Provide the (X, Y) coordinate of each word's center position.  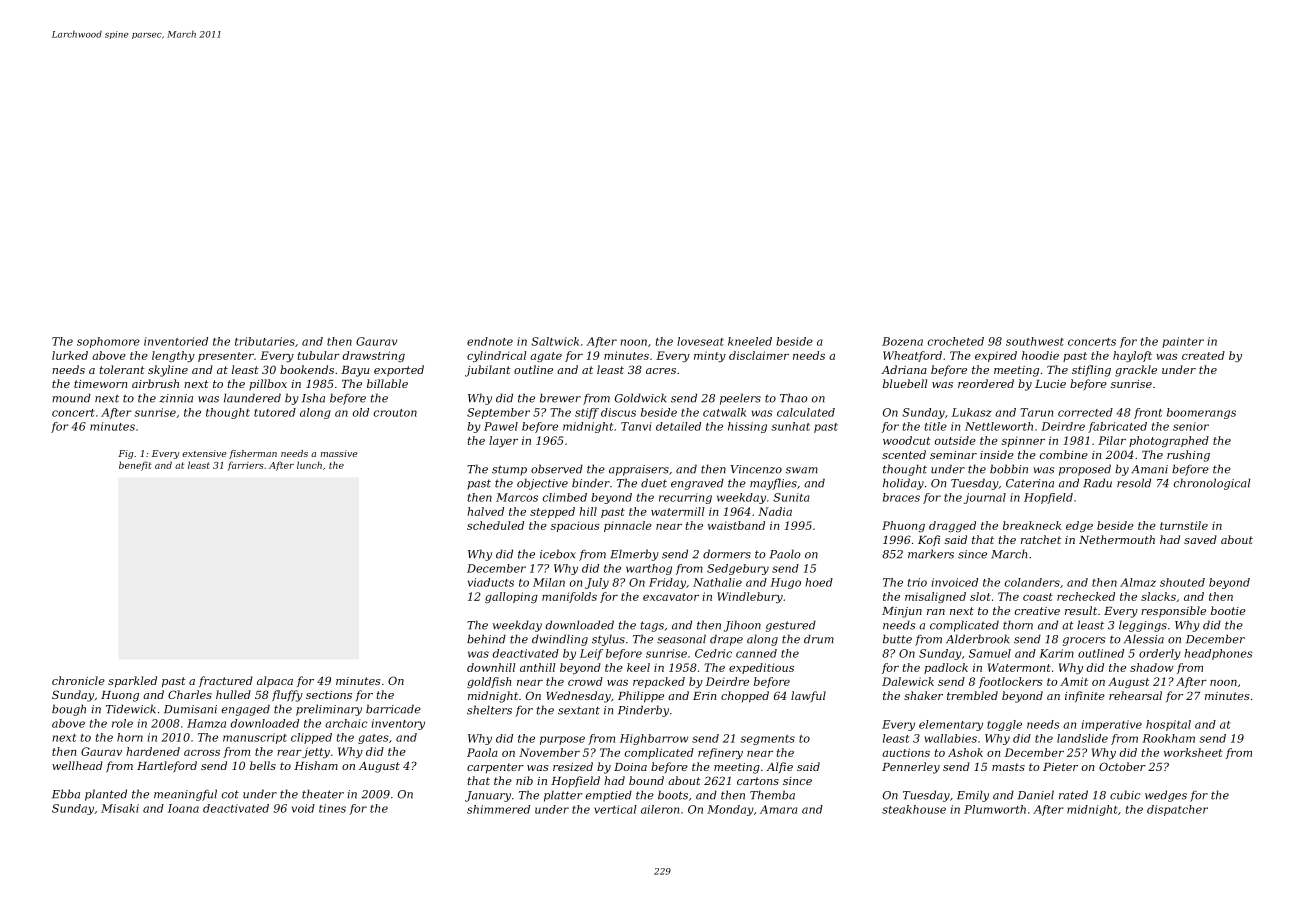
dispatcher (1177, 810)
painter (1183, 342)
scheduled (495, 525)
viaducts (491, 582)
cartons (758, 781)
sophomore (108, 342)
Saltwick (555, 341)
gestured (791, 626)
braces (901, 497)
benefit (135, 466)
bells (263, 765)
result (1081, 610)
